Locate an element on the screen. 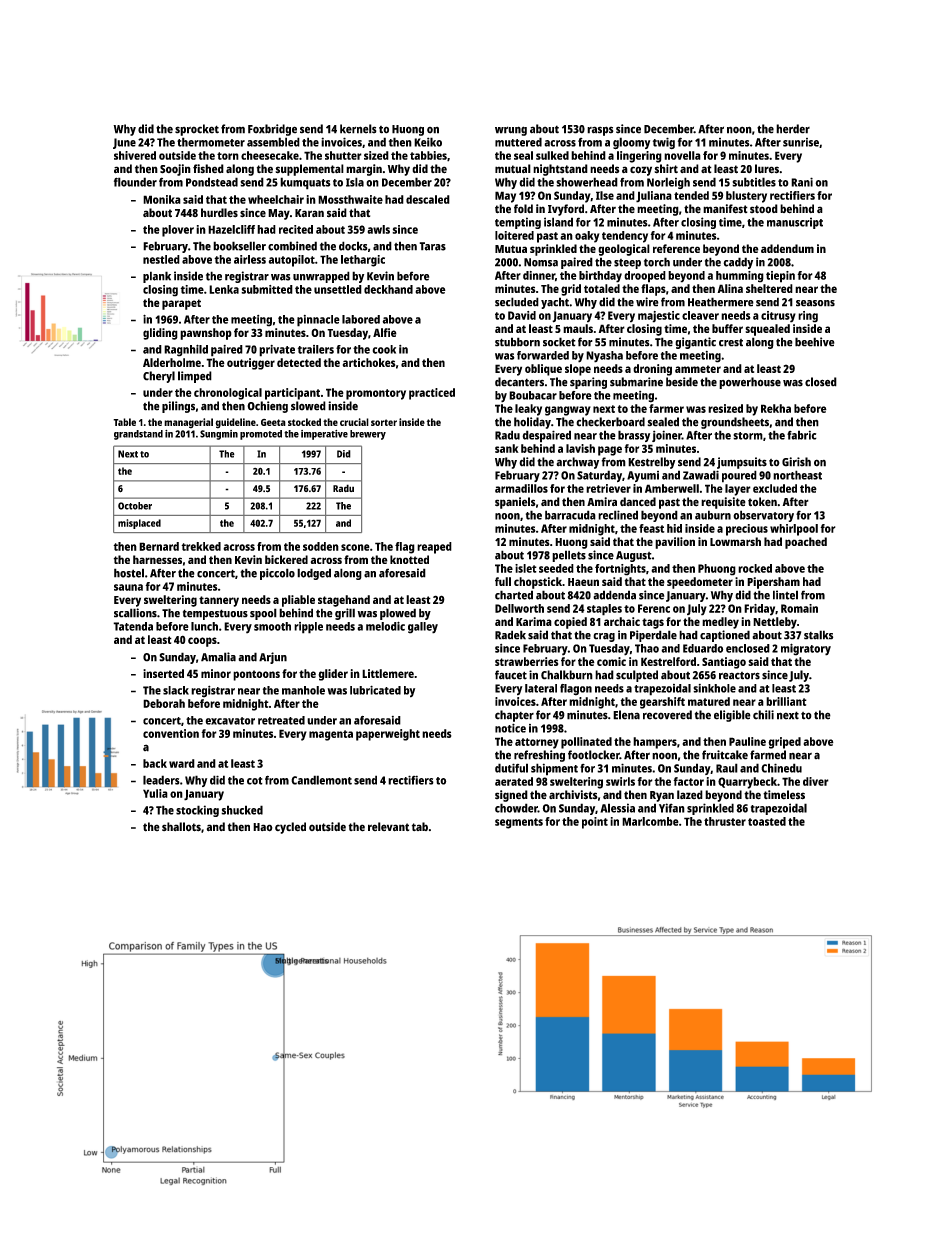 The width and height of the screenshot is (952, 1233). sprocket is located at coordinates (197, 130).
